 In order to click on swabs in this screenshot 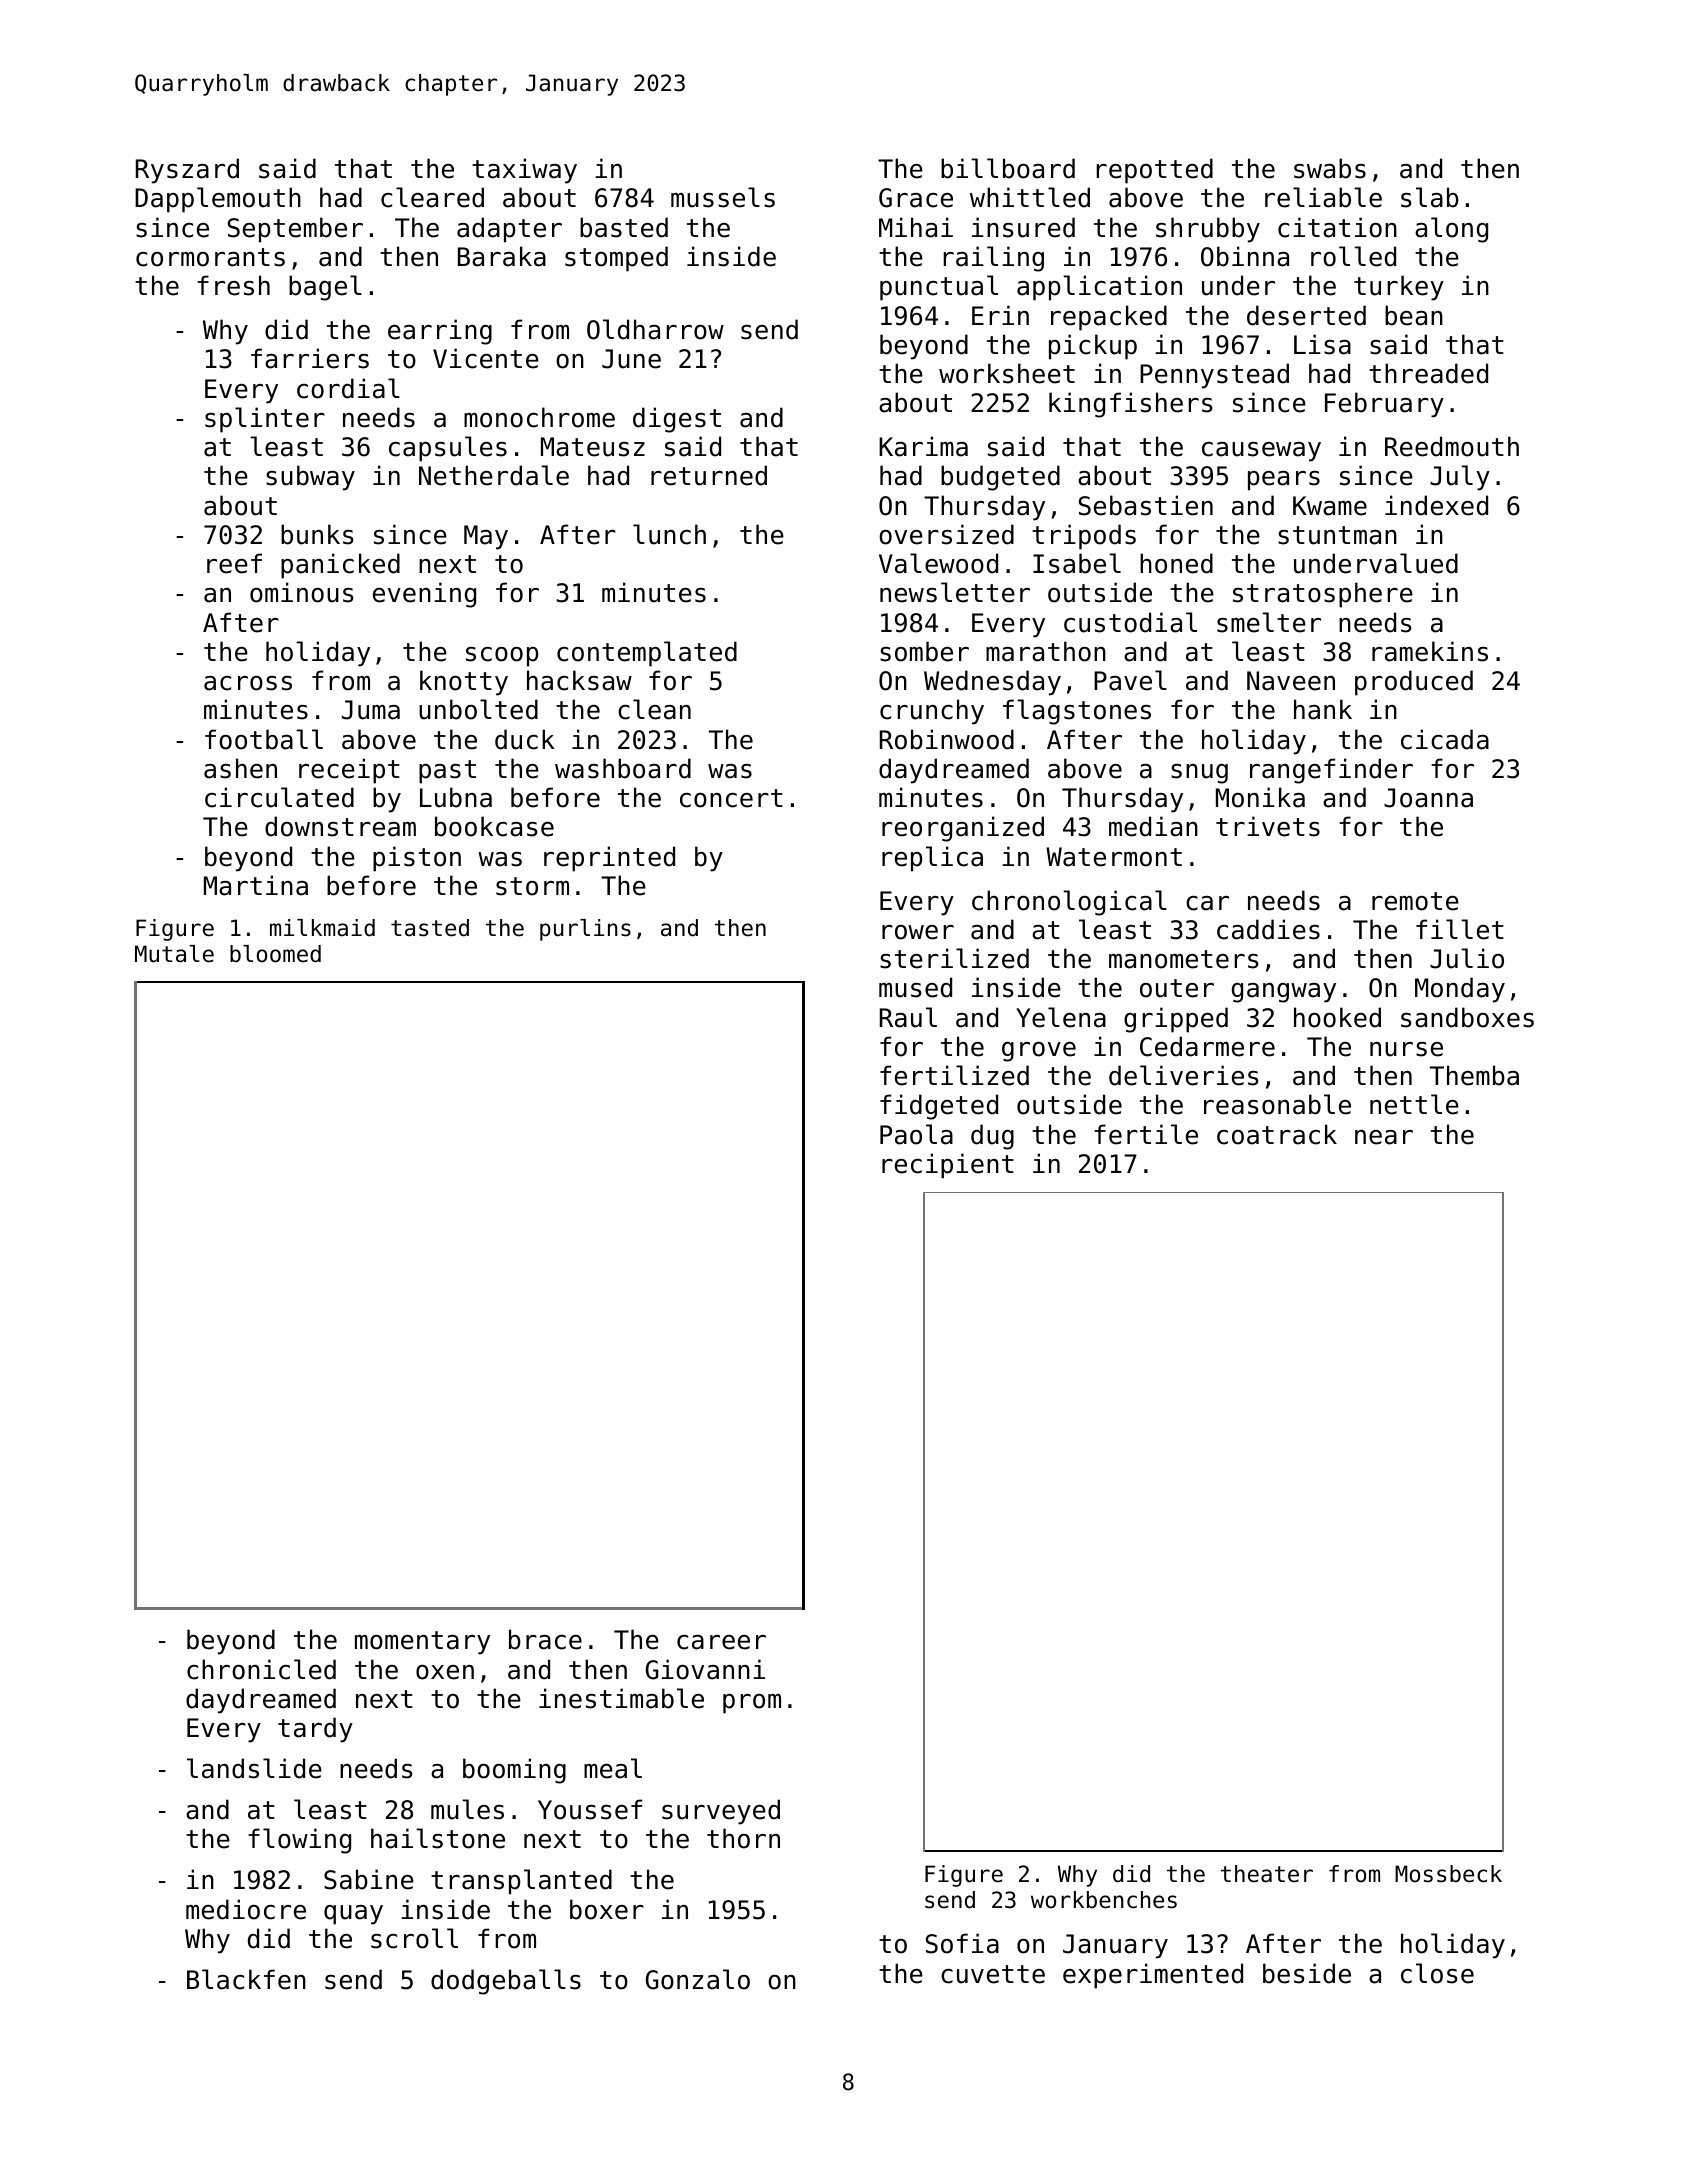, I will do `click(1330, 168)`.
